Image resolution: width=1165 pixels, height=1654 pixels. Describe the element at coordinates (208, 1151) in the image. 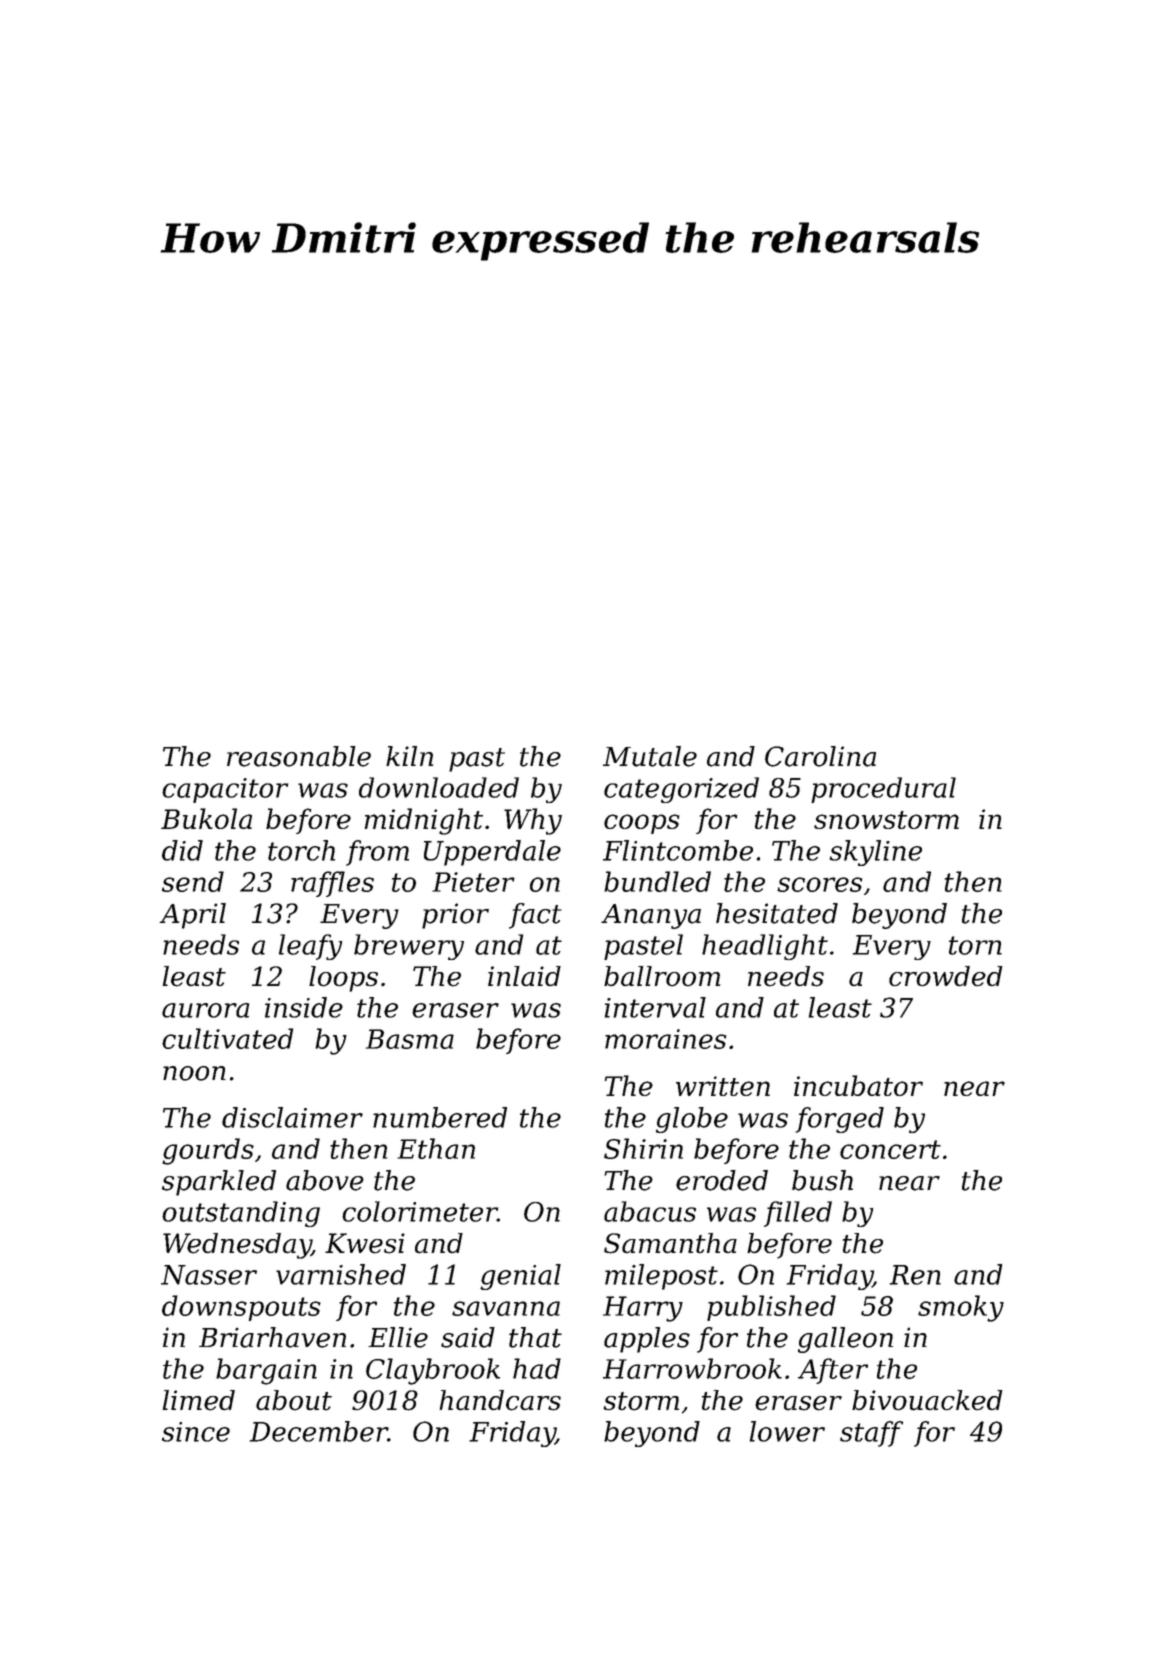

I see `gourds` at that location.
